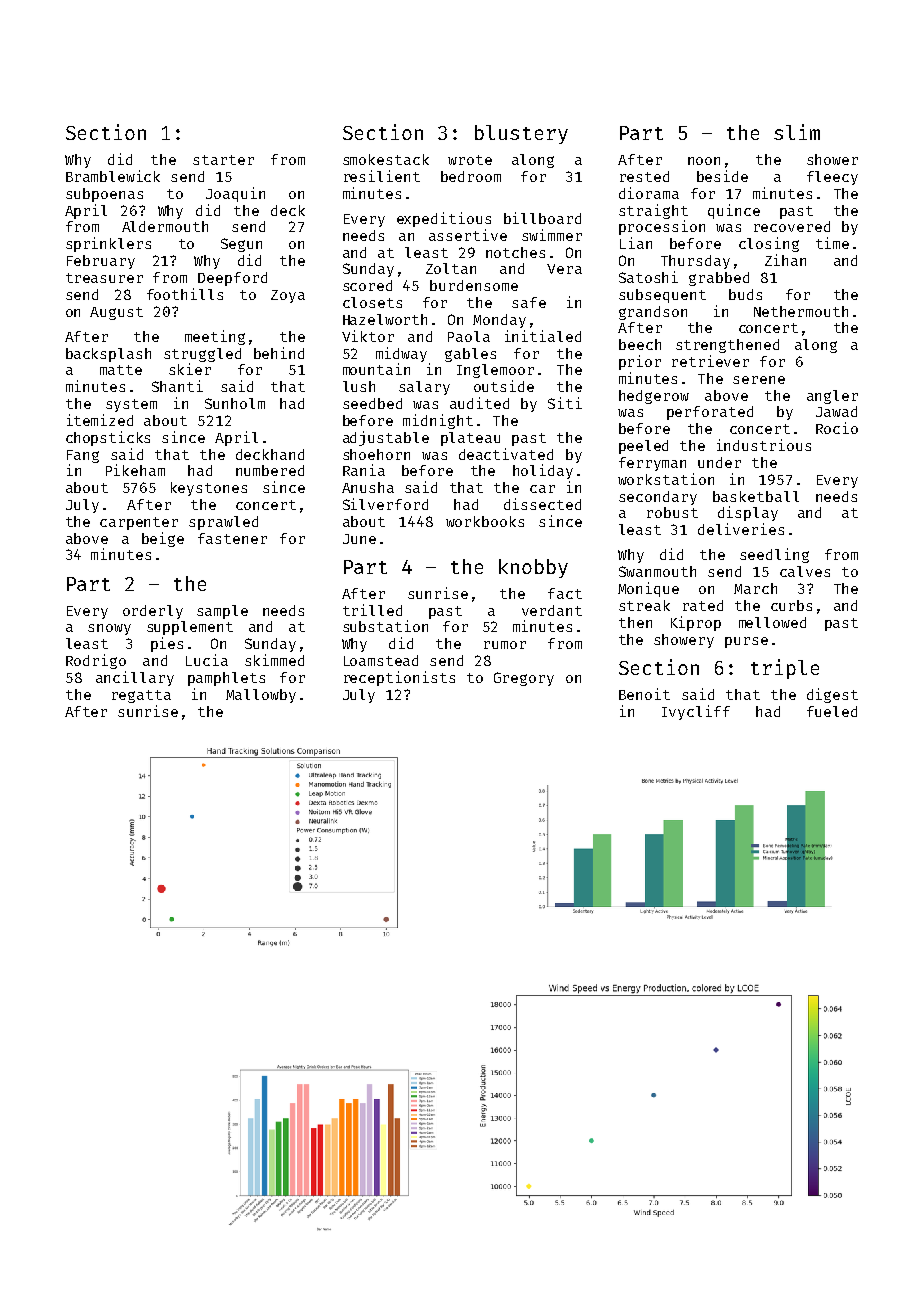 The height and width of the document is (1308, 924). I want to click on seedling, so click(774, 555).
